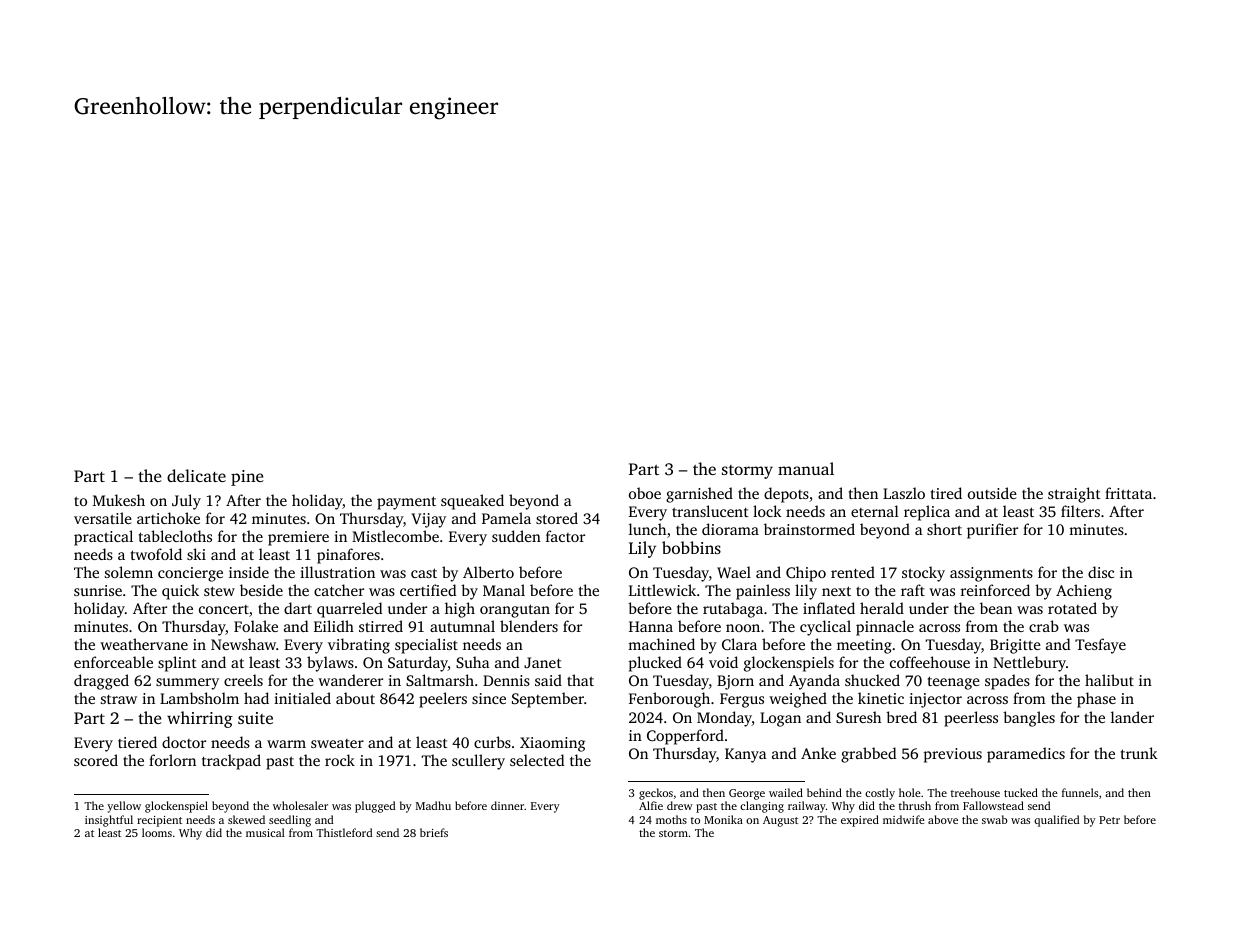 The image size is (1233, 952). What do you see at coordinates (992, 493) in the image?
I see `outside` at bounding box center [992, 493].
